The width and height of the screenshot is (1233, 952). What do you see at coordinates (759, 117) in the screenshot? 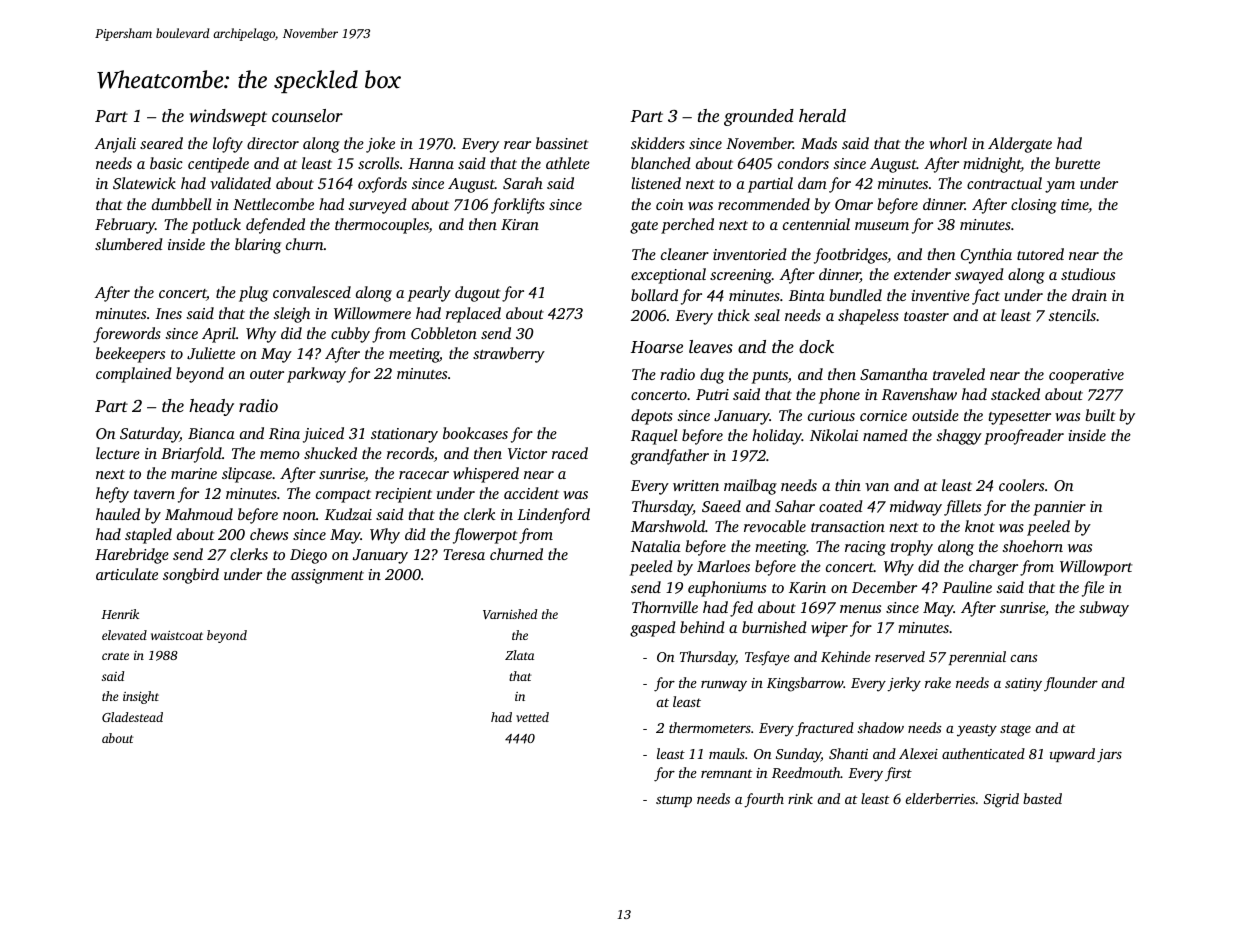
I see `grounded` at bounding box center [759, 117].
